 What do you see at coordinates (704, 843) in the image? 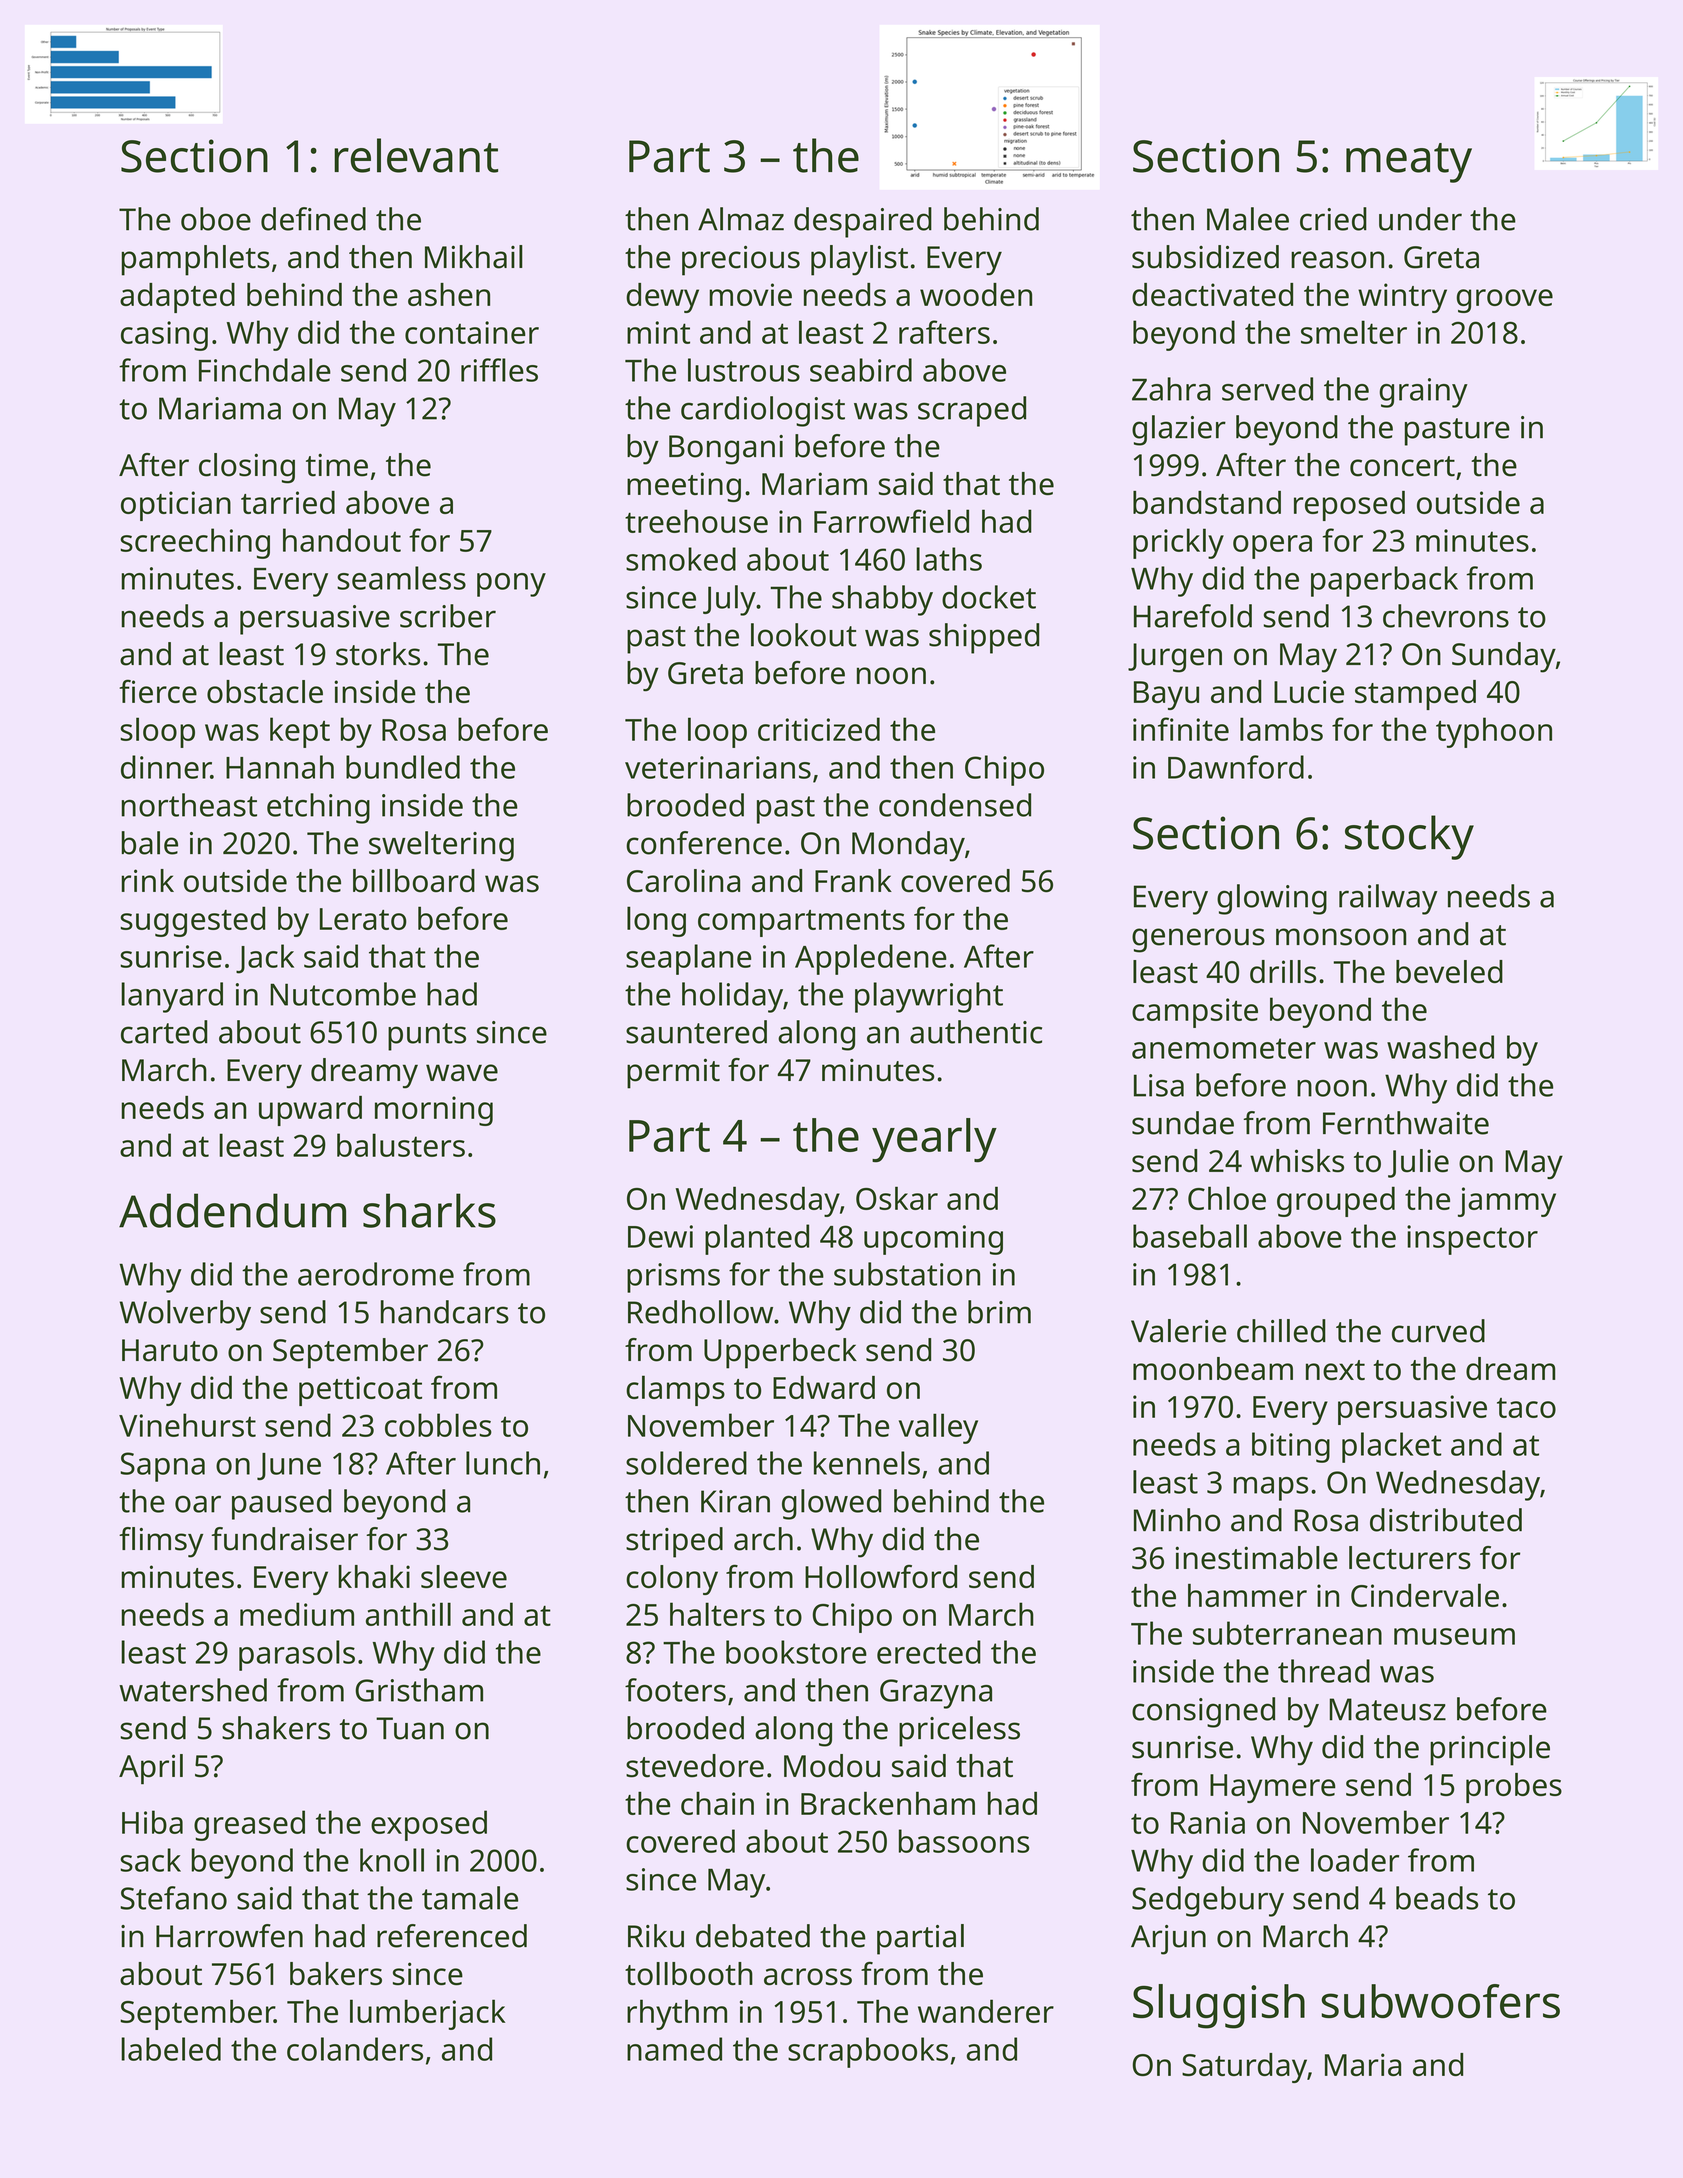
I see `conference` at bounding box center [704, 843].
